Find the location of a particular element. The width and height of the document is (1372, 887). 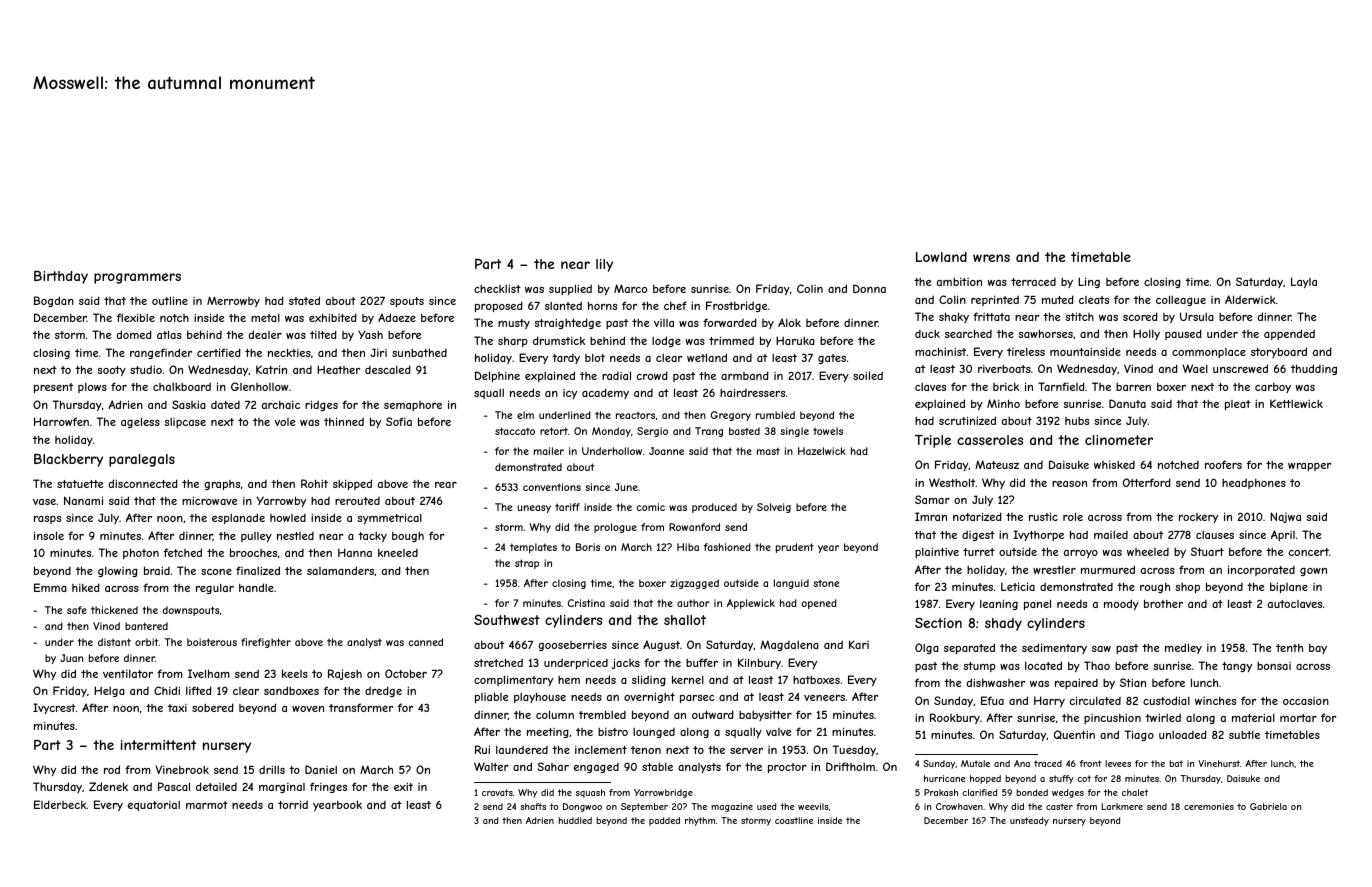

hem is located at coordinates (569, 680).
